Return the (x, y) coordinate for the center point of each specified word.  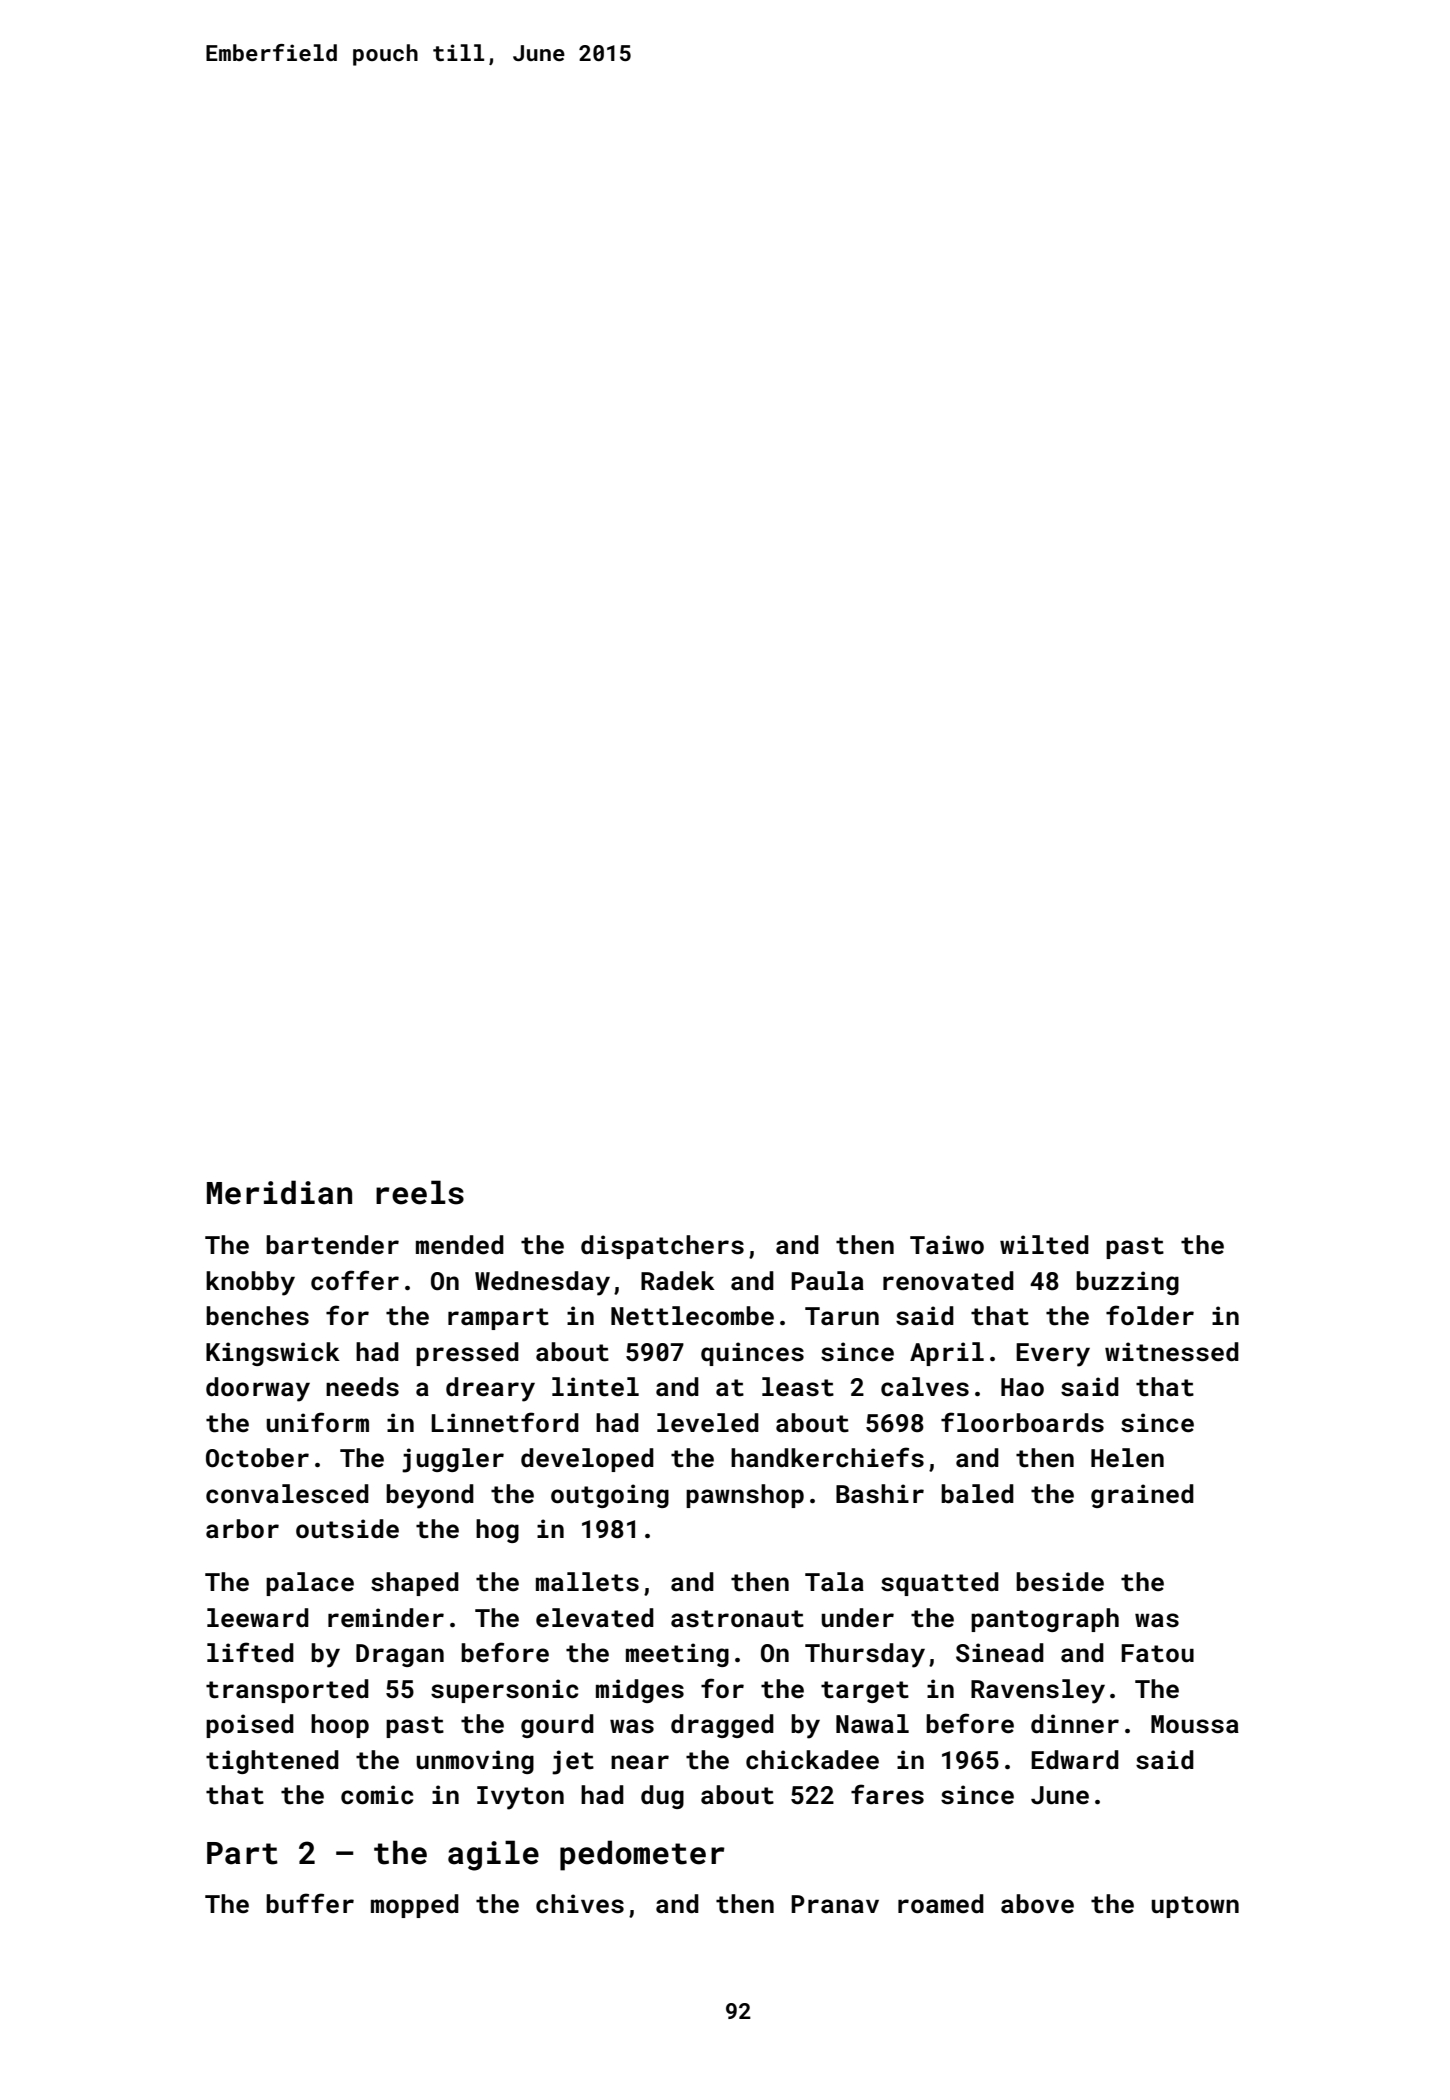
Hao (1022, 1387)
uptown (1195, 1907)
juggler (453, 1460)
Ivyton (520, 1798)
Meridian (279, 1192)
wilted (1044, 1245)
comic (377, 1795)
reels (420, 1192)
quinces (752, 1354)
